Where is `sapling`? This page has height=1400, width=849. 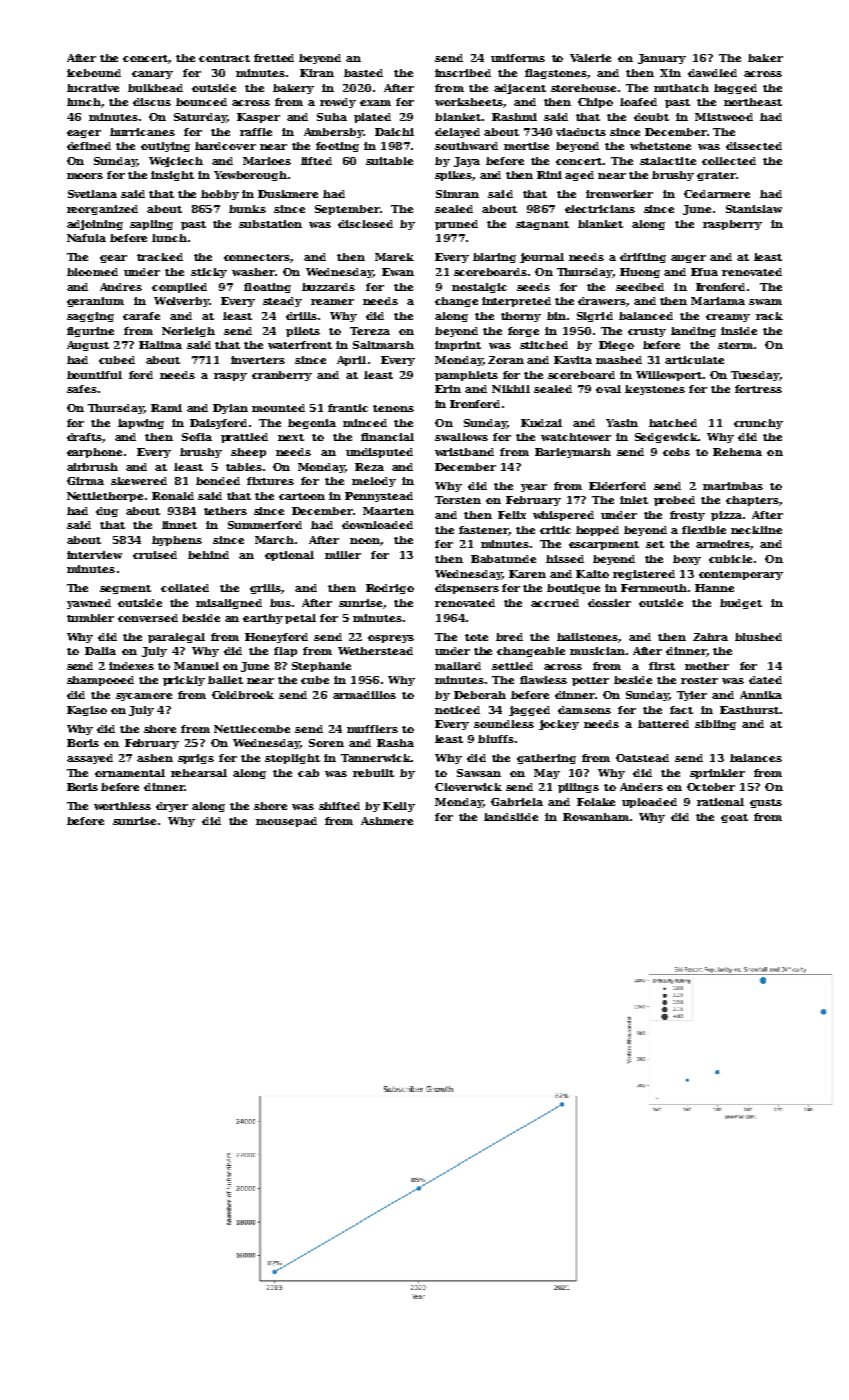
sapling is located at coordinates (151, 225).
